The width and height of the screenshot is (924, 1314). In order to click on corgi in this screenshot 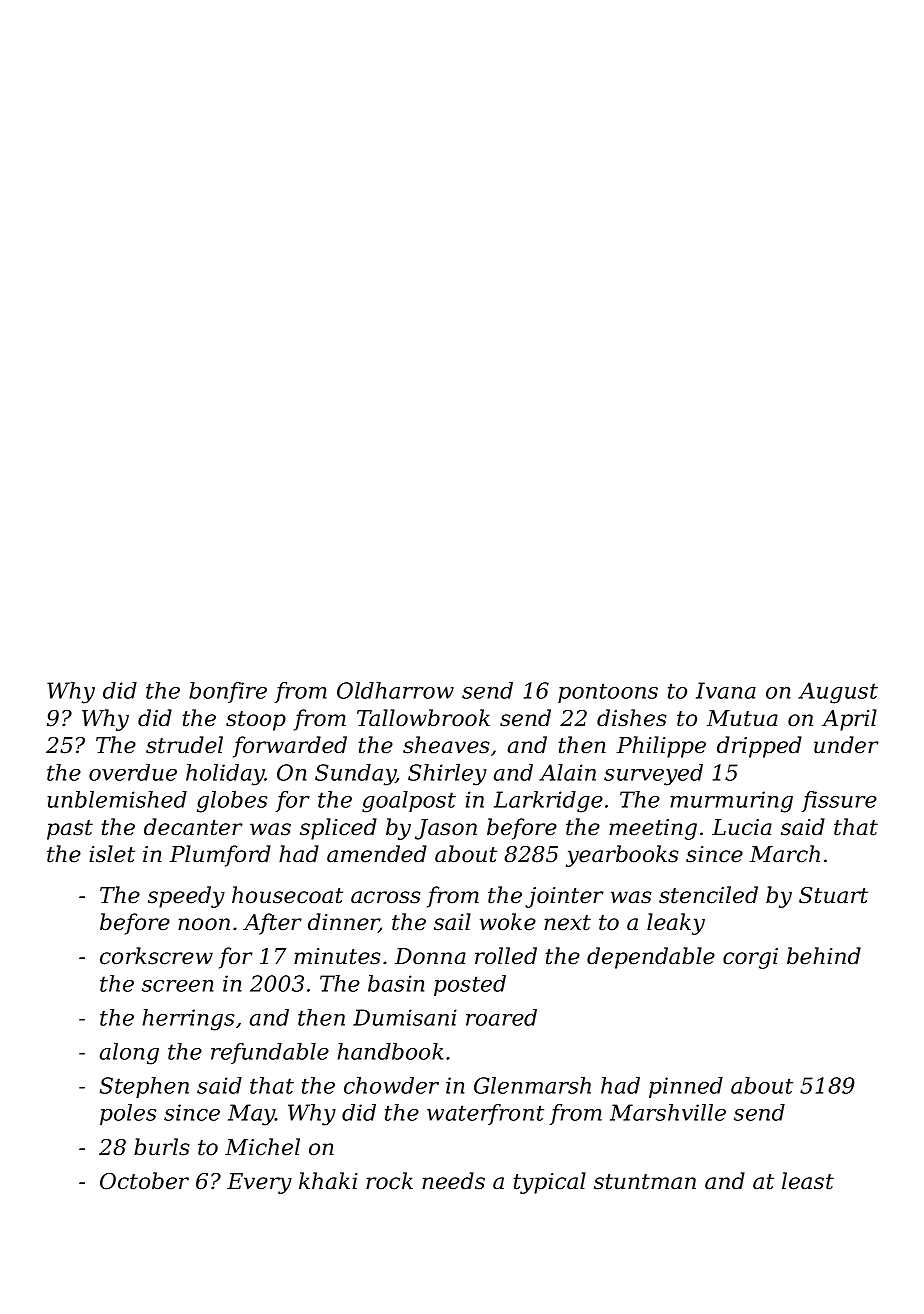, I will do `click(750, 958)`.
